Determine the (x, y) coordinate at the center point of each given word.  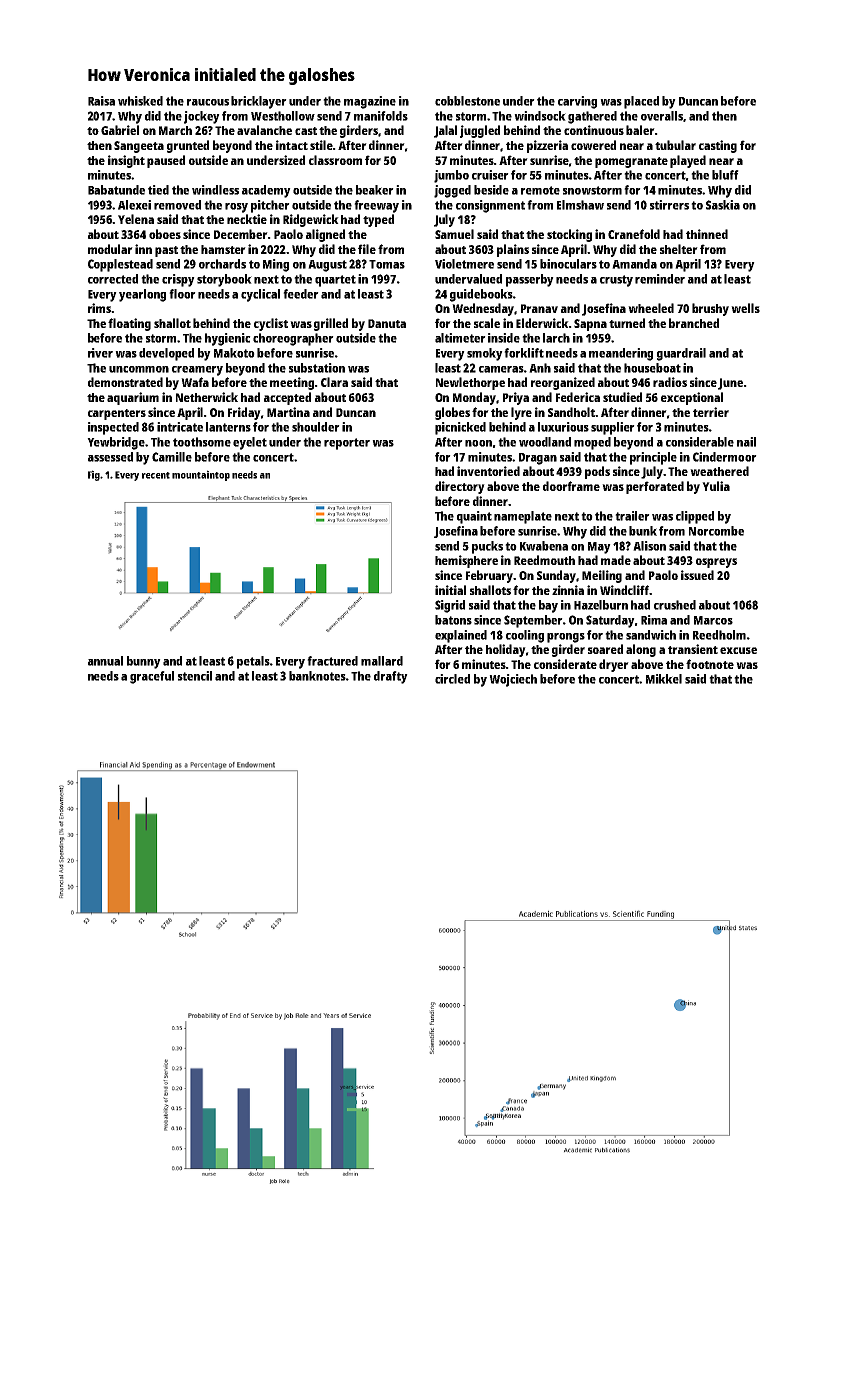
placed (641, 102)
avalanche (264, 130)
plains (513, 250)
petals (253, 662)
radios (670, 382)
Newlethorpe (470, 383)
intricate (180, 427)
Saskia (723, 205)
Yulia (716, 486)
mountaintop (201, 475)
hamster (223, 249)
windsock (540, 116)
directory (460, 487)
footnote (710, 664)
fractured (332, 661)
